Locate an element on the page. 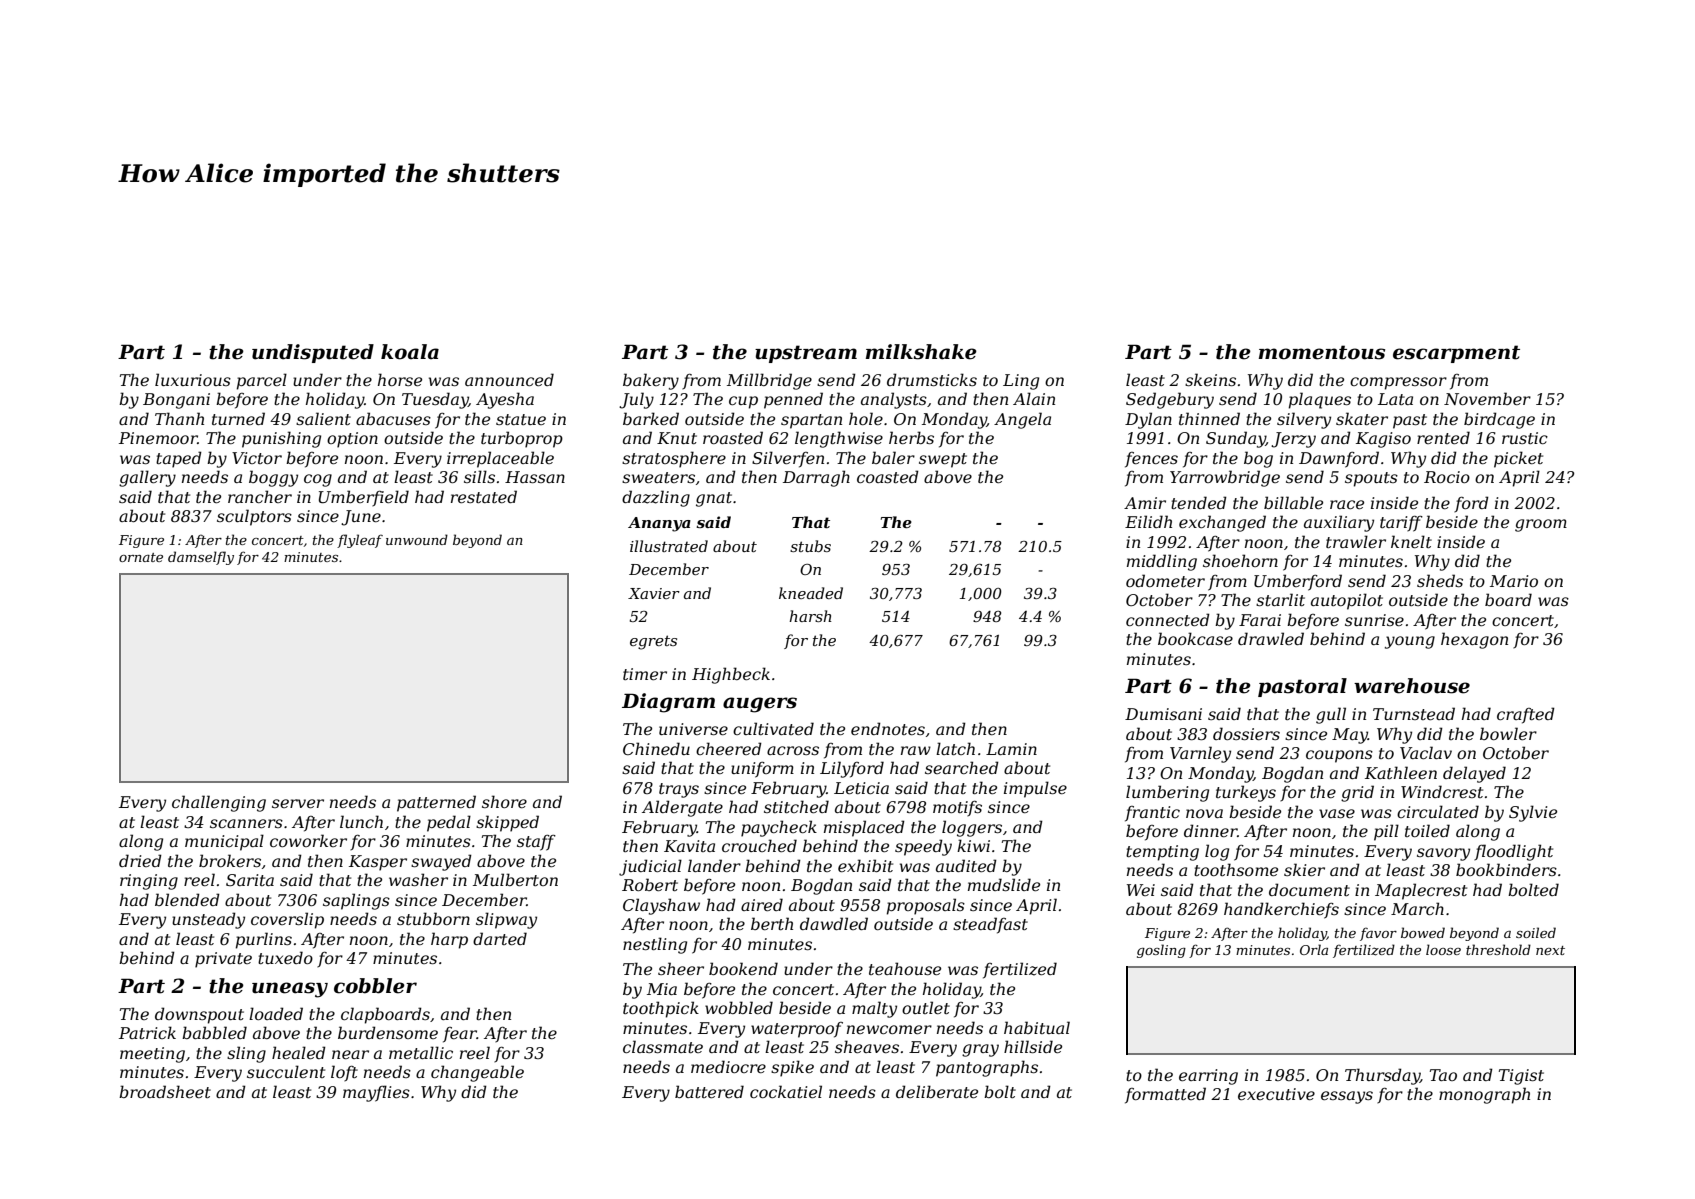 The width and height of the image is (1695, 1199). dinner is located at coordinates (1210, 830).
